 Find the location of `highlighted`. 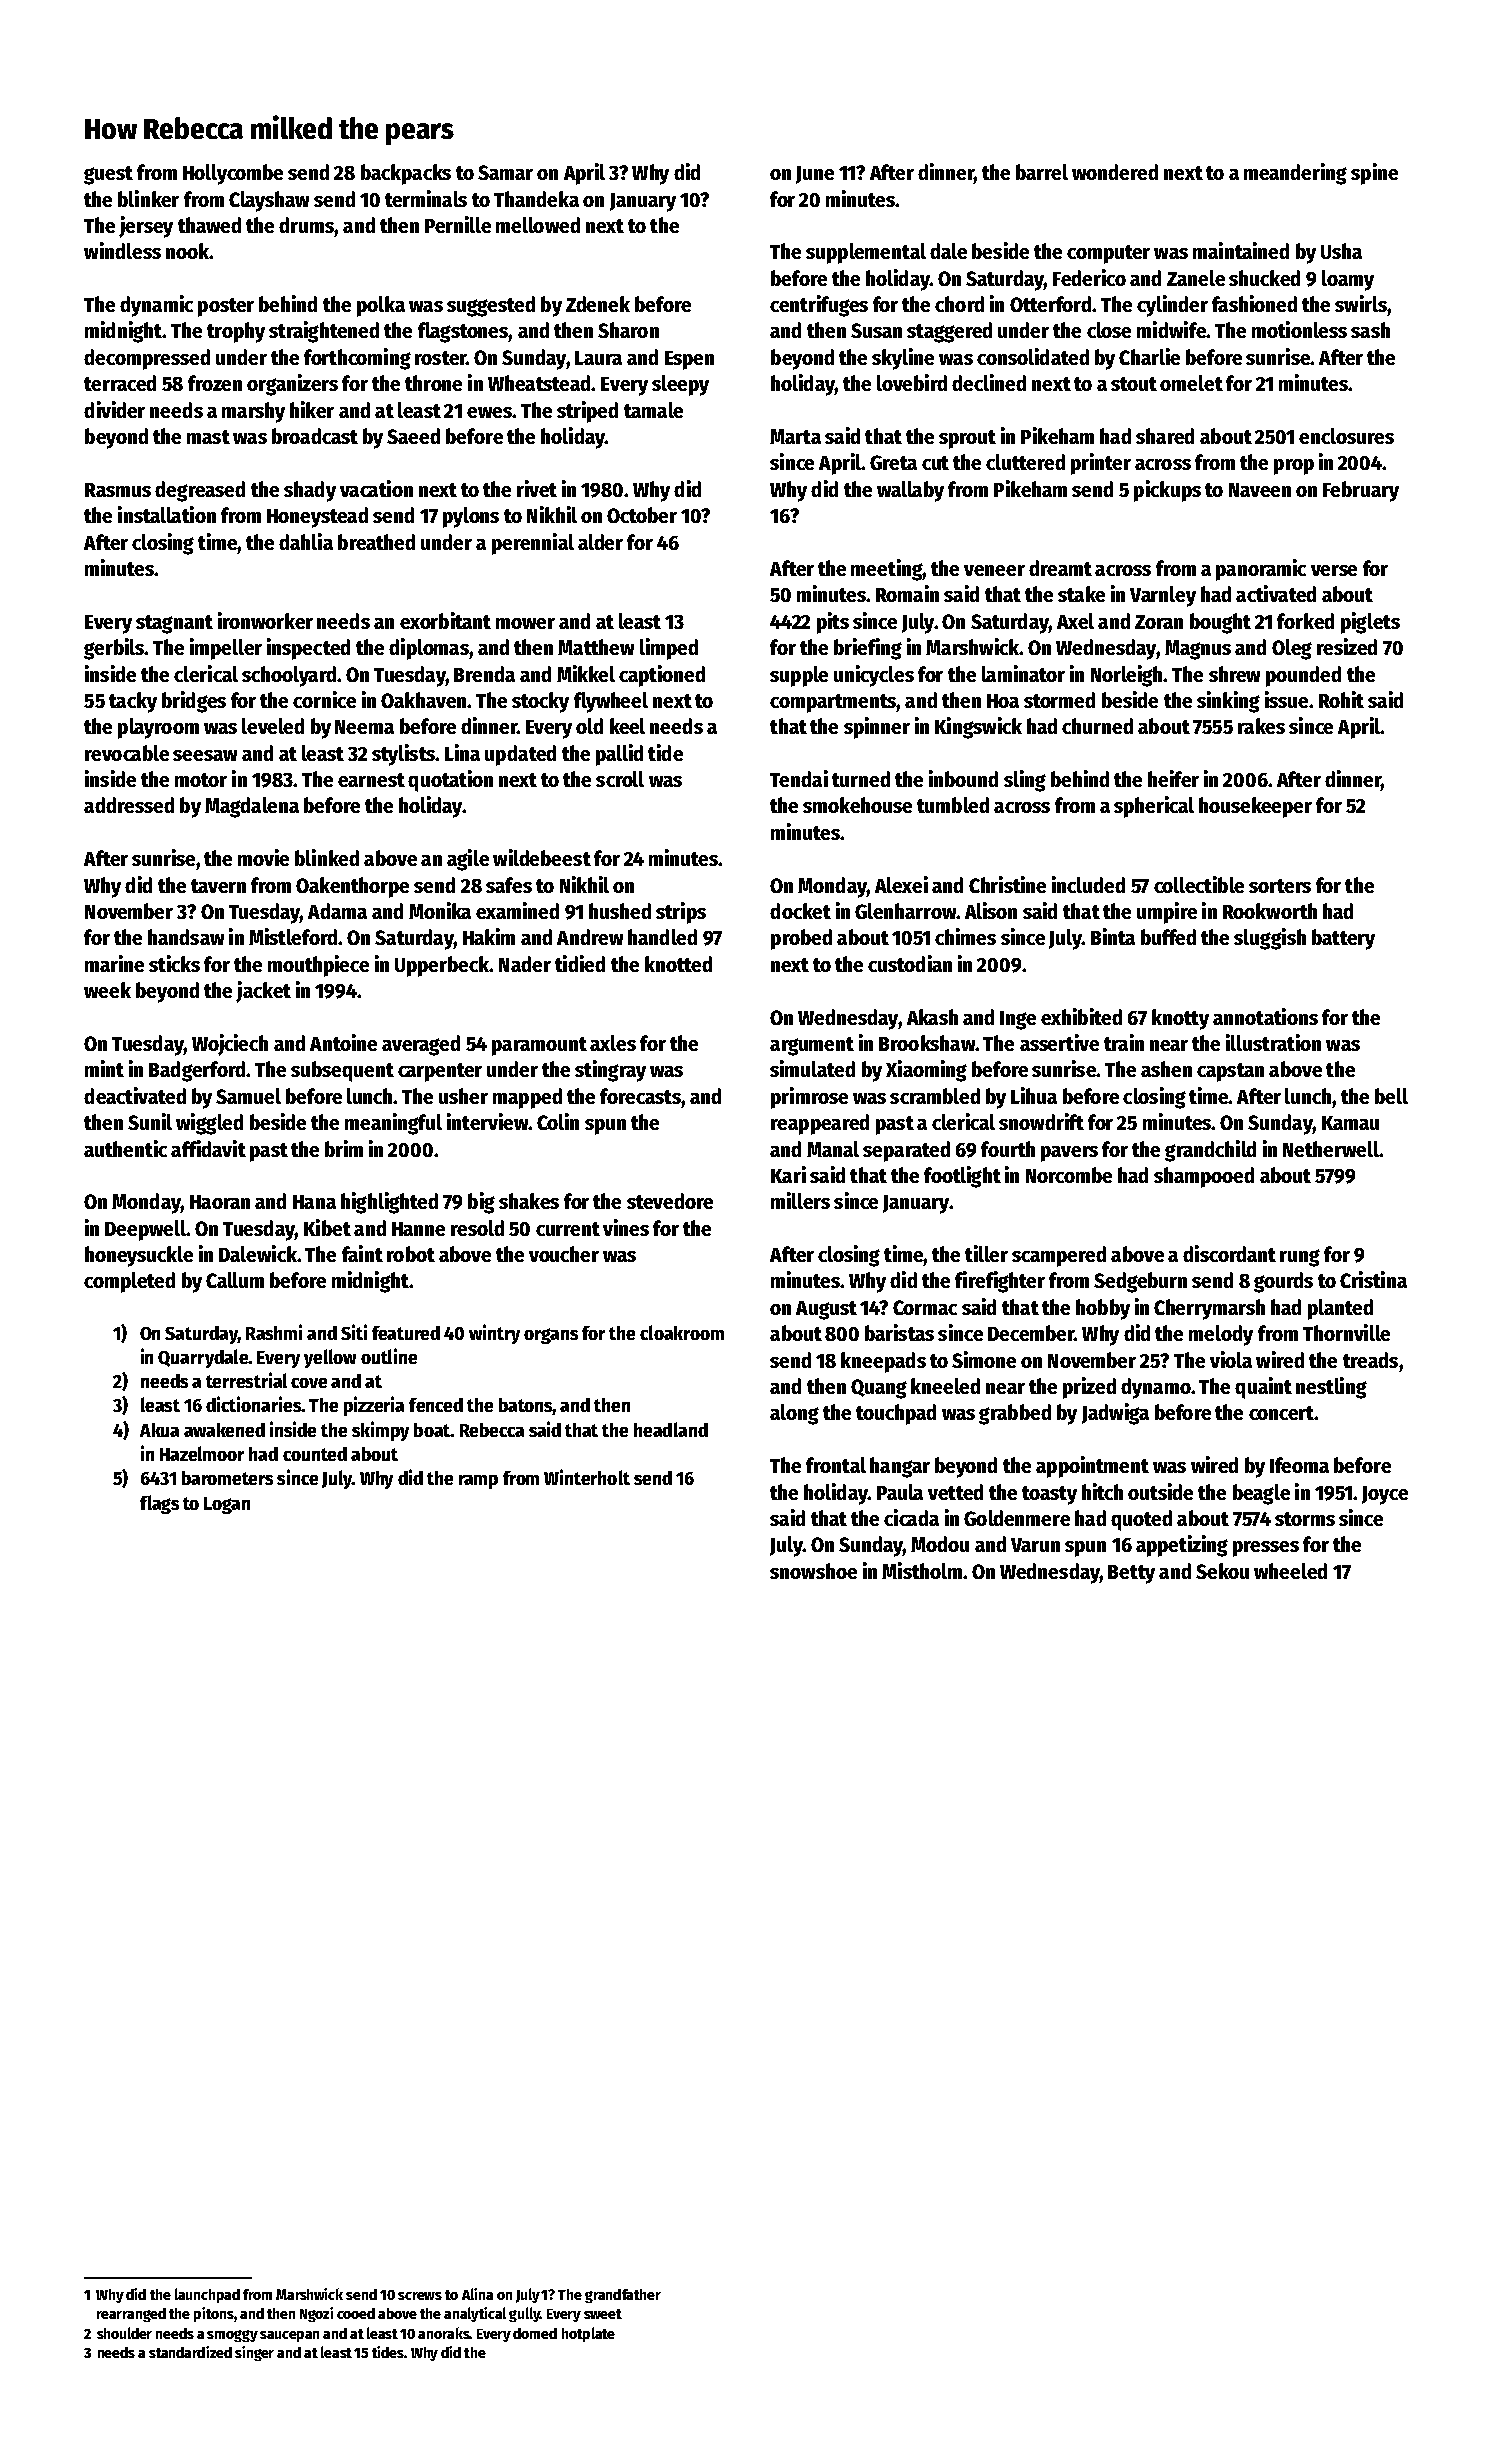

highlighted is located at coordinates (389, 1203).
